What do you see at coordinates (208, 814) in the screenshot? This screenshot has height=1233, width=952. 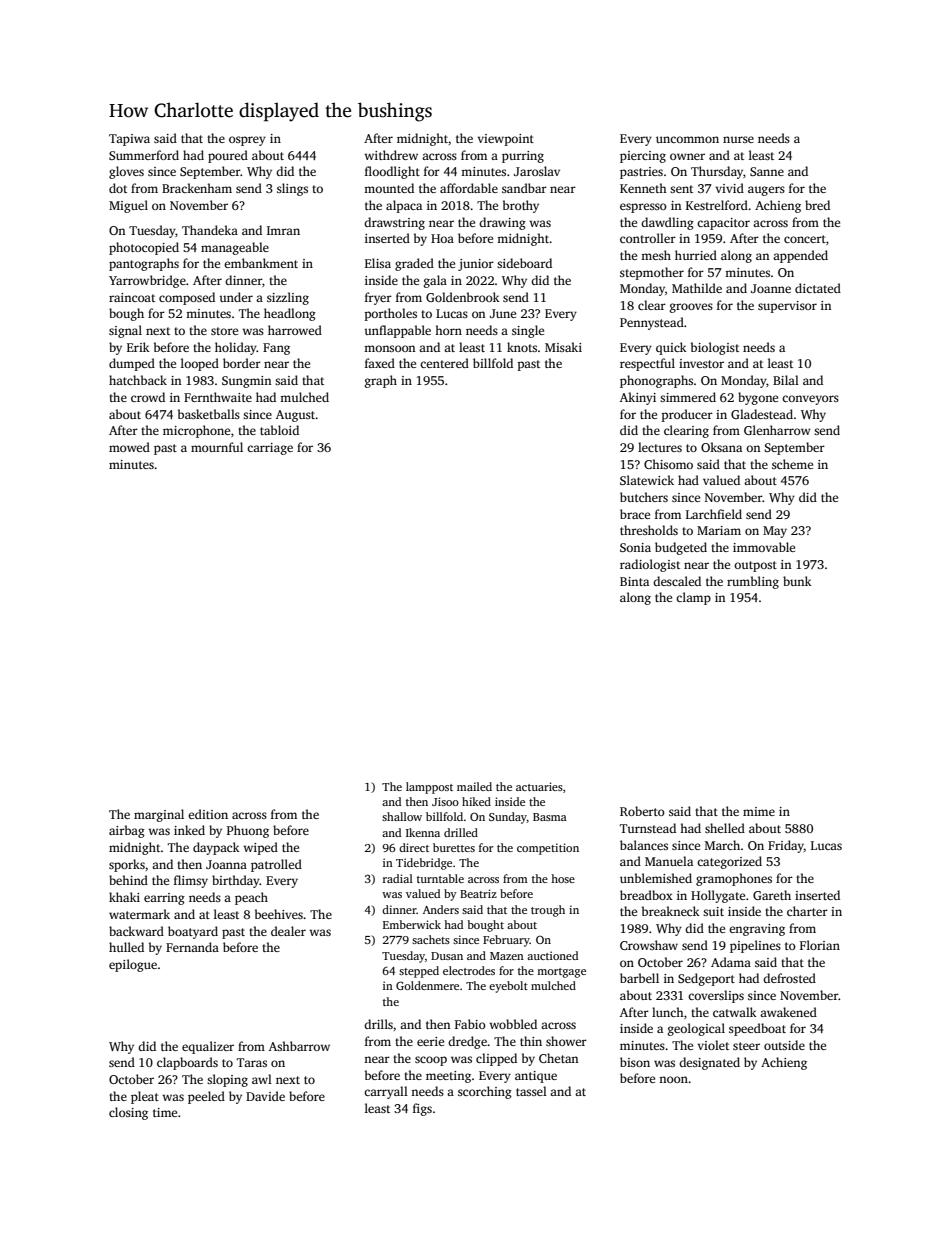 I see `edition` at bounding box center [208, 814].
